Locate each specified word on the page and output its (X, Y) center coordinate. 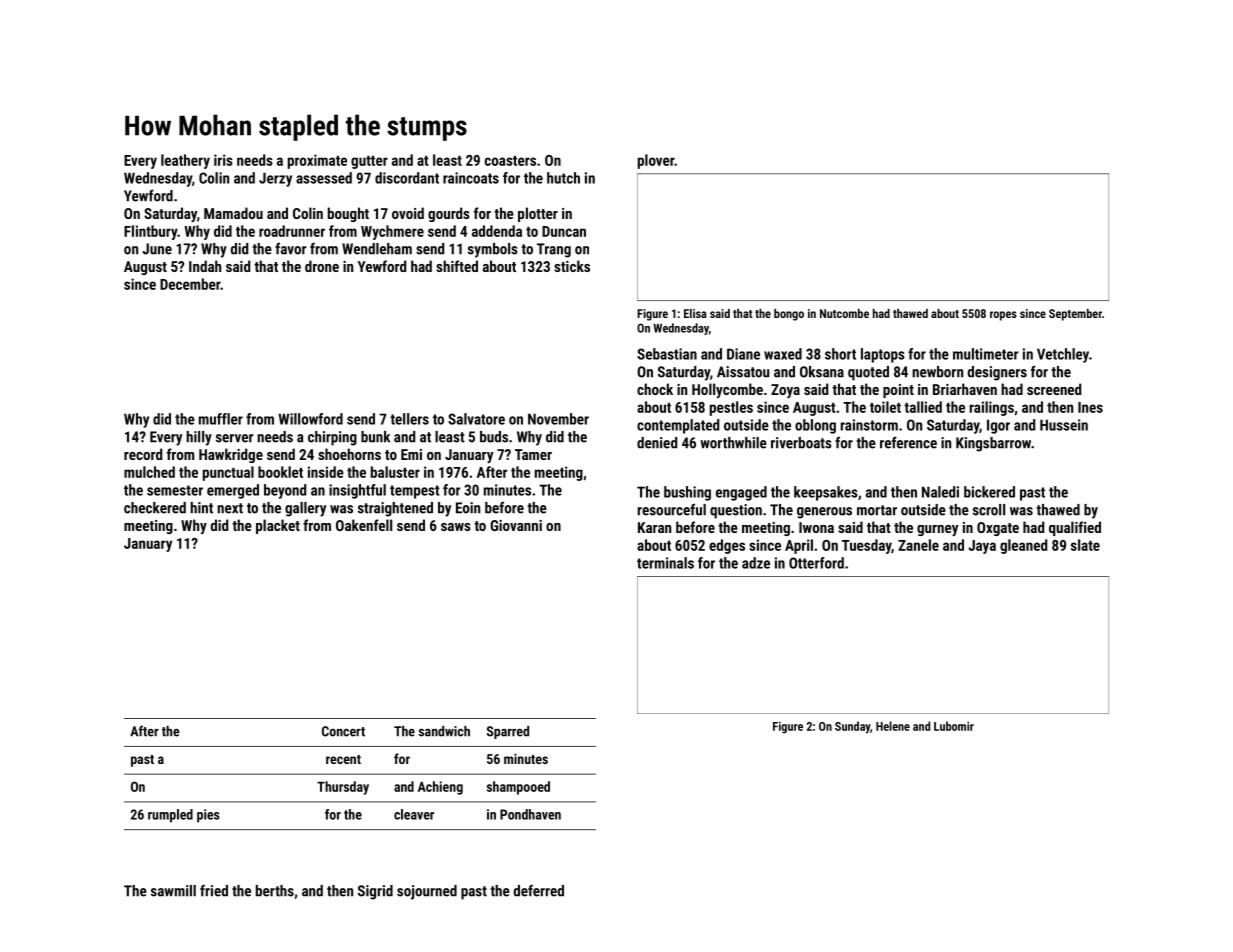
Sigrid (375, 892)
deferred (539, 891)
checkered (155, 508)
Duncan (564, 231)
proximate (317, 161)
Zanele (918, 545)
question (736, 511)
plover (656, 161)
